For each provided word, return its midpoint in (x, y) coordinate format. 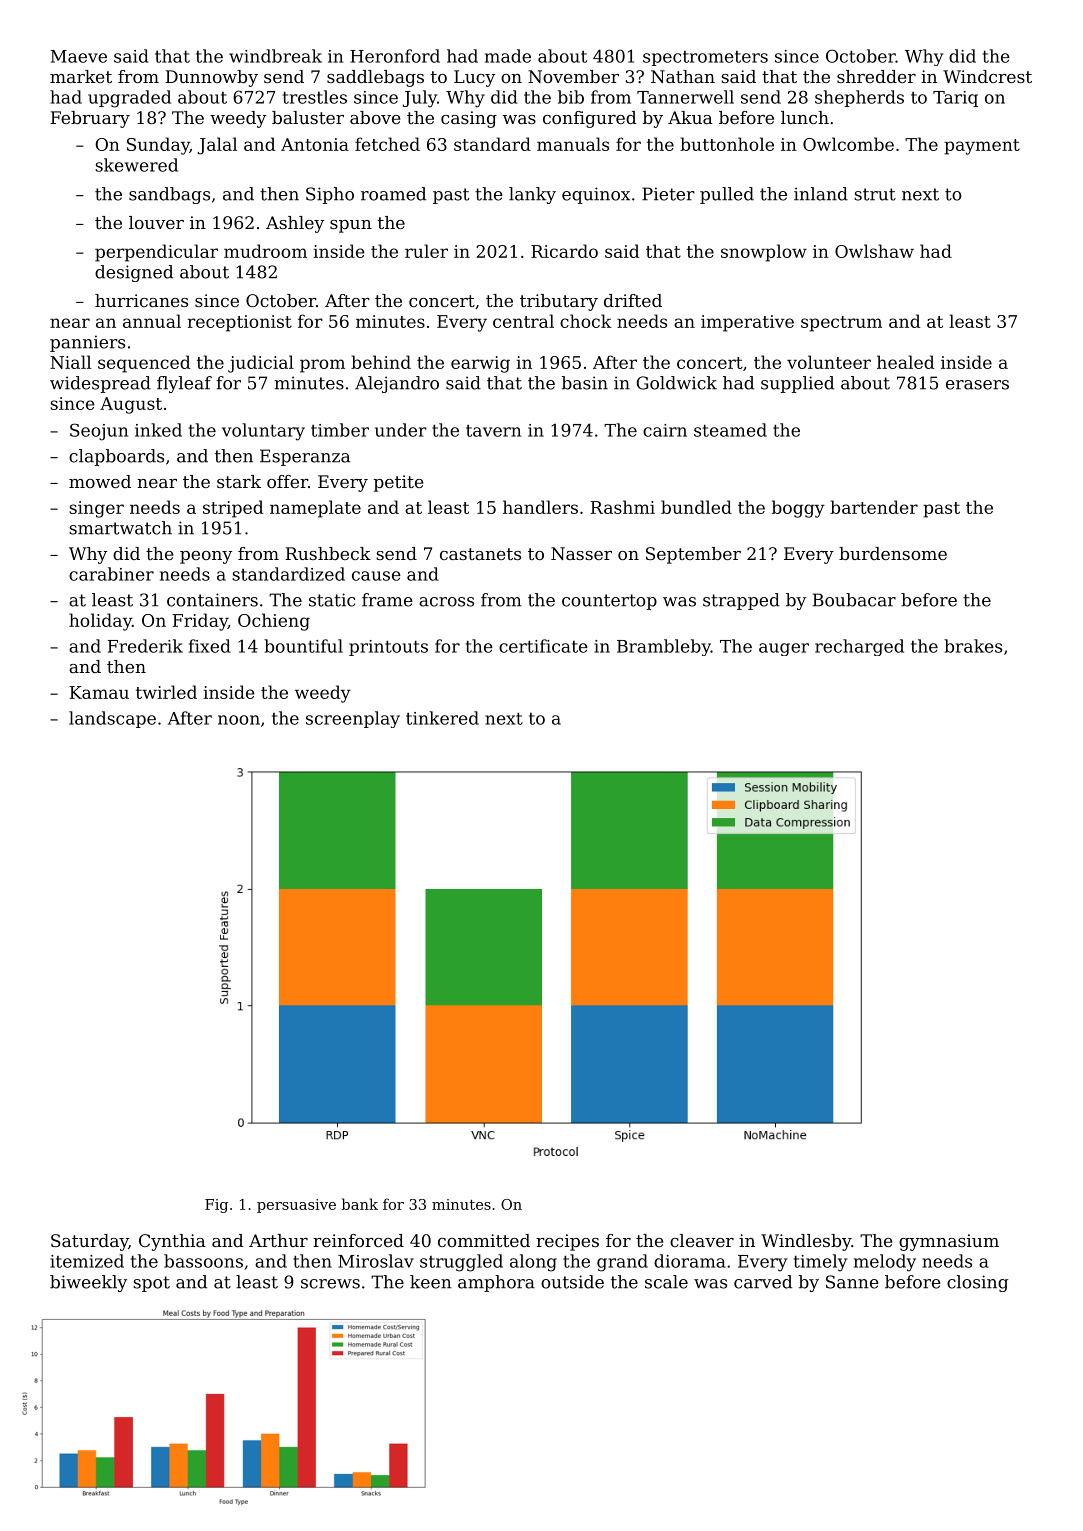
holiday (100, 622)
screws (330, 1284)
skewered (136, 165)
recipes (567, 1242)
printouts (388, 648)
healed (905, 362)
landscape (112, 719)
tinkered (442, 718)
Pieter (668, 194)
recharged (859, 647)
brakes (973, 646)
